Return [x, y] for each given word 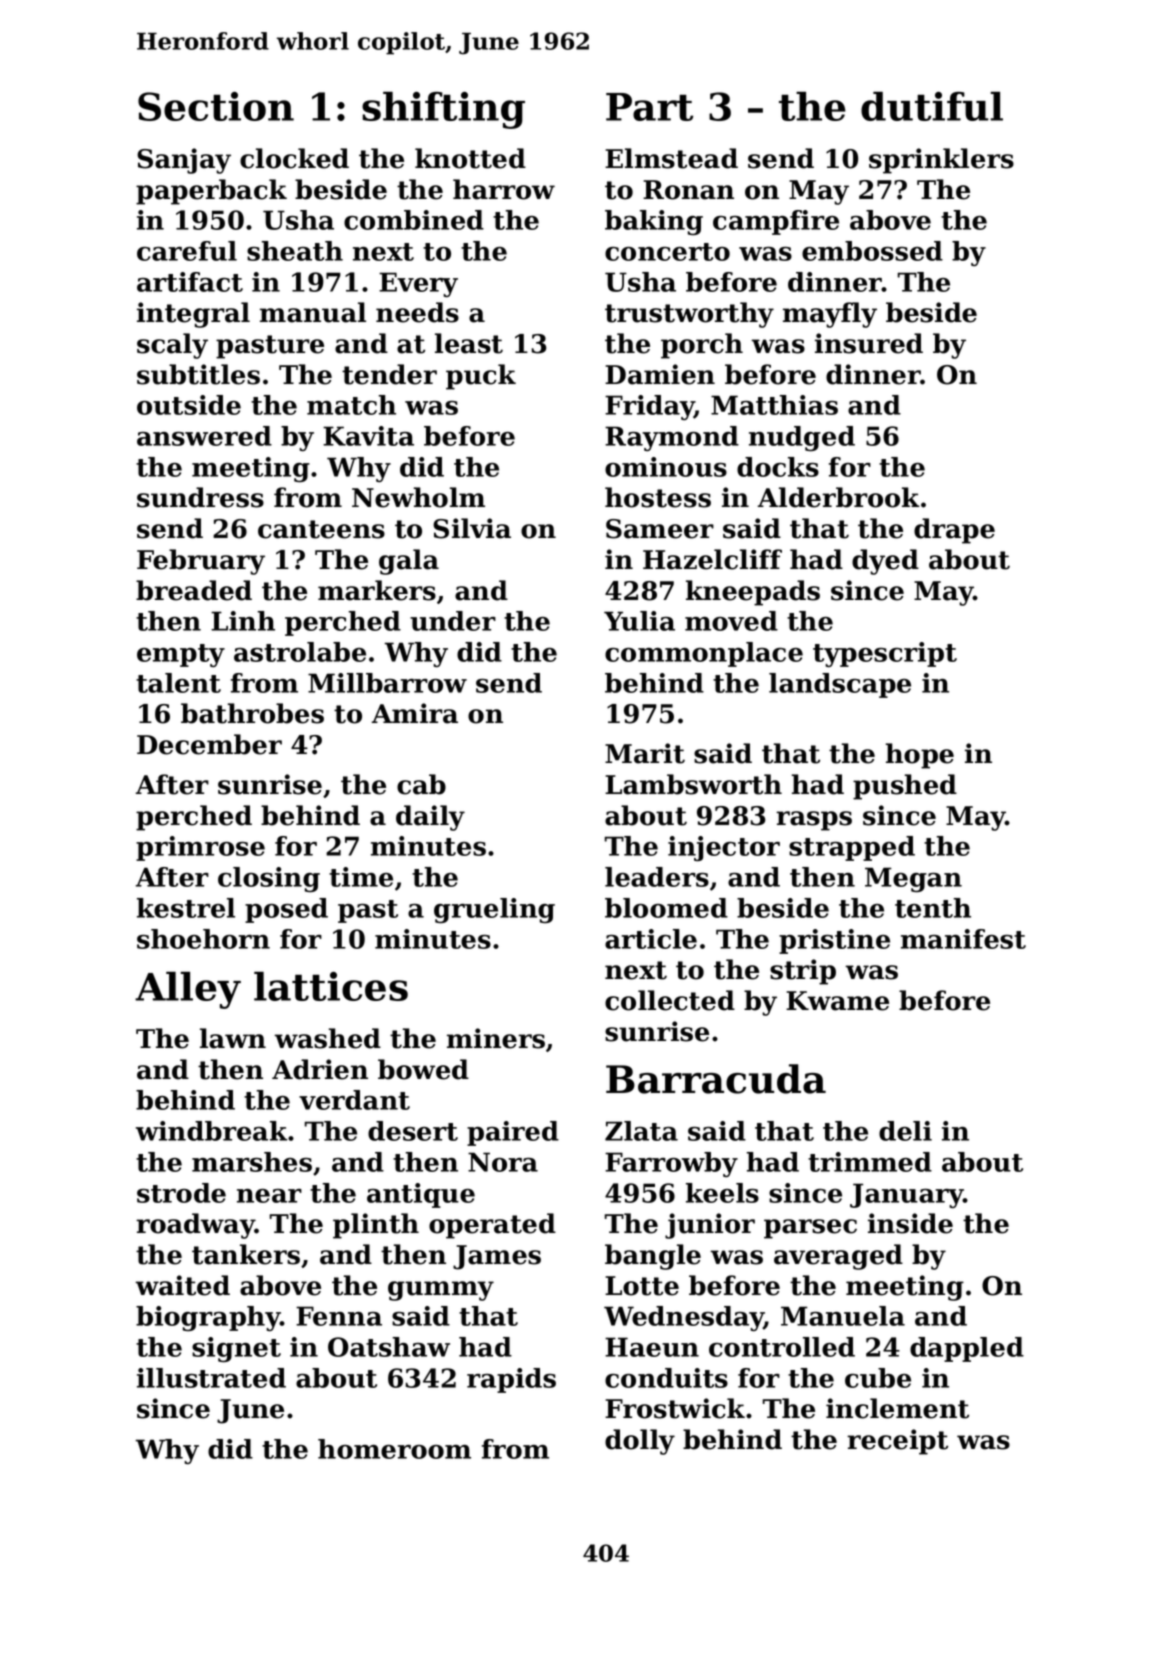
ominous [666, 467]
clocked [294, 158]
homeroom [394, 1449]
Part [649, 107]
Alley [188, 990]
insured [869, 343]
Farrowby [671, 1164]
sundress [200, 497]
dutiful [932, 106]
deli [905, 1131]
